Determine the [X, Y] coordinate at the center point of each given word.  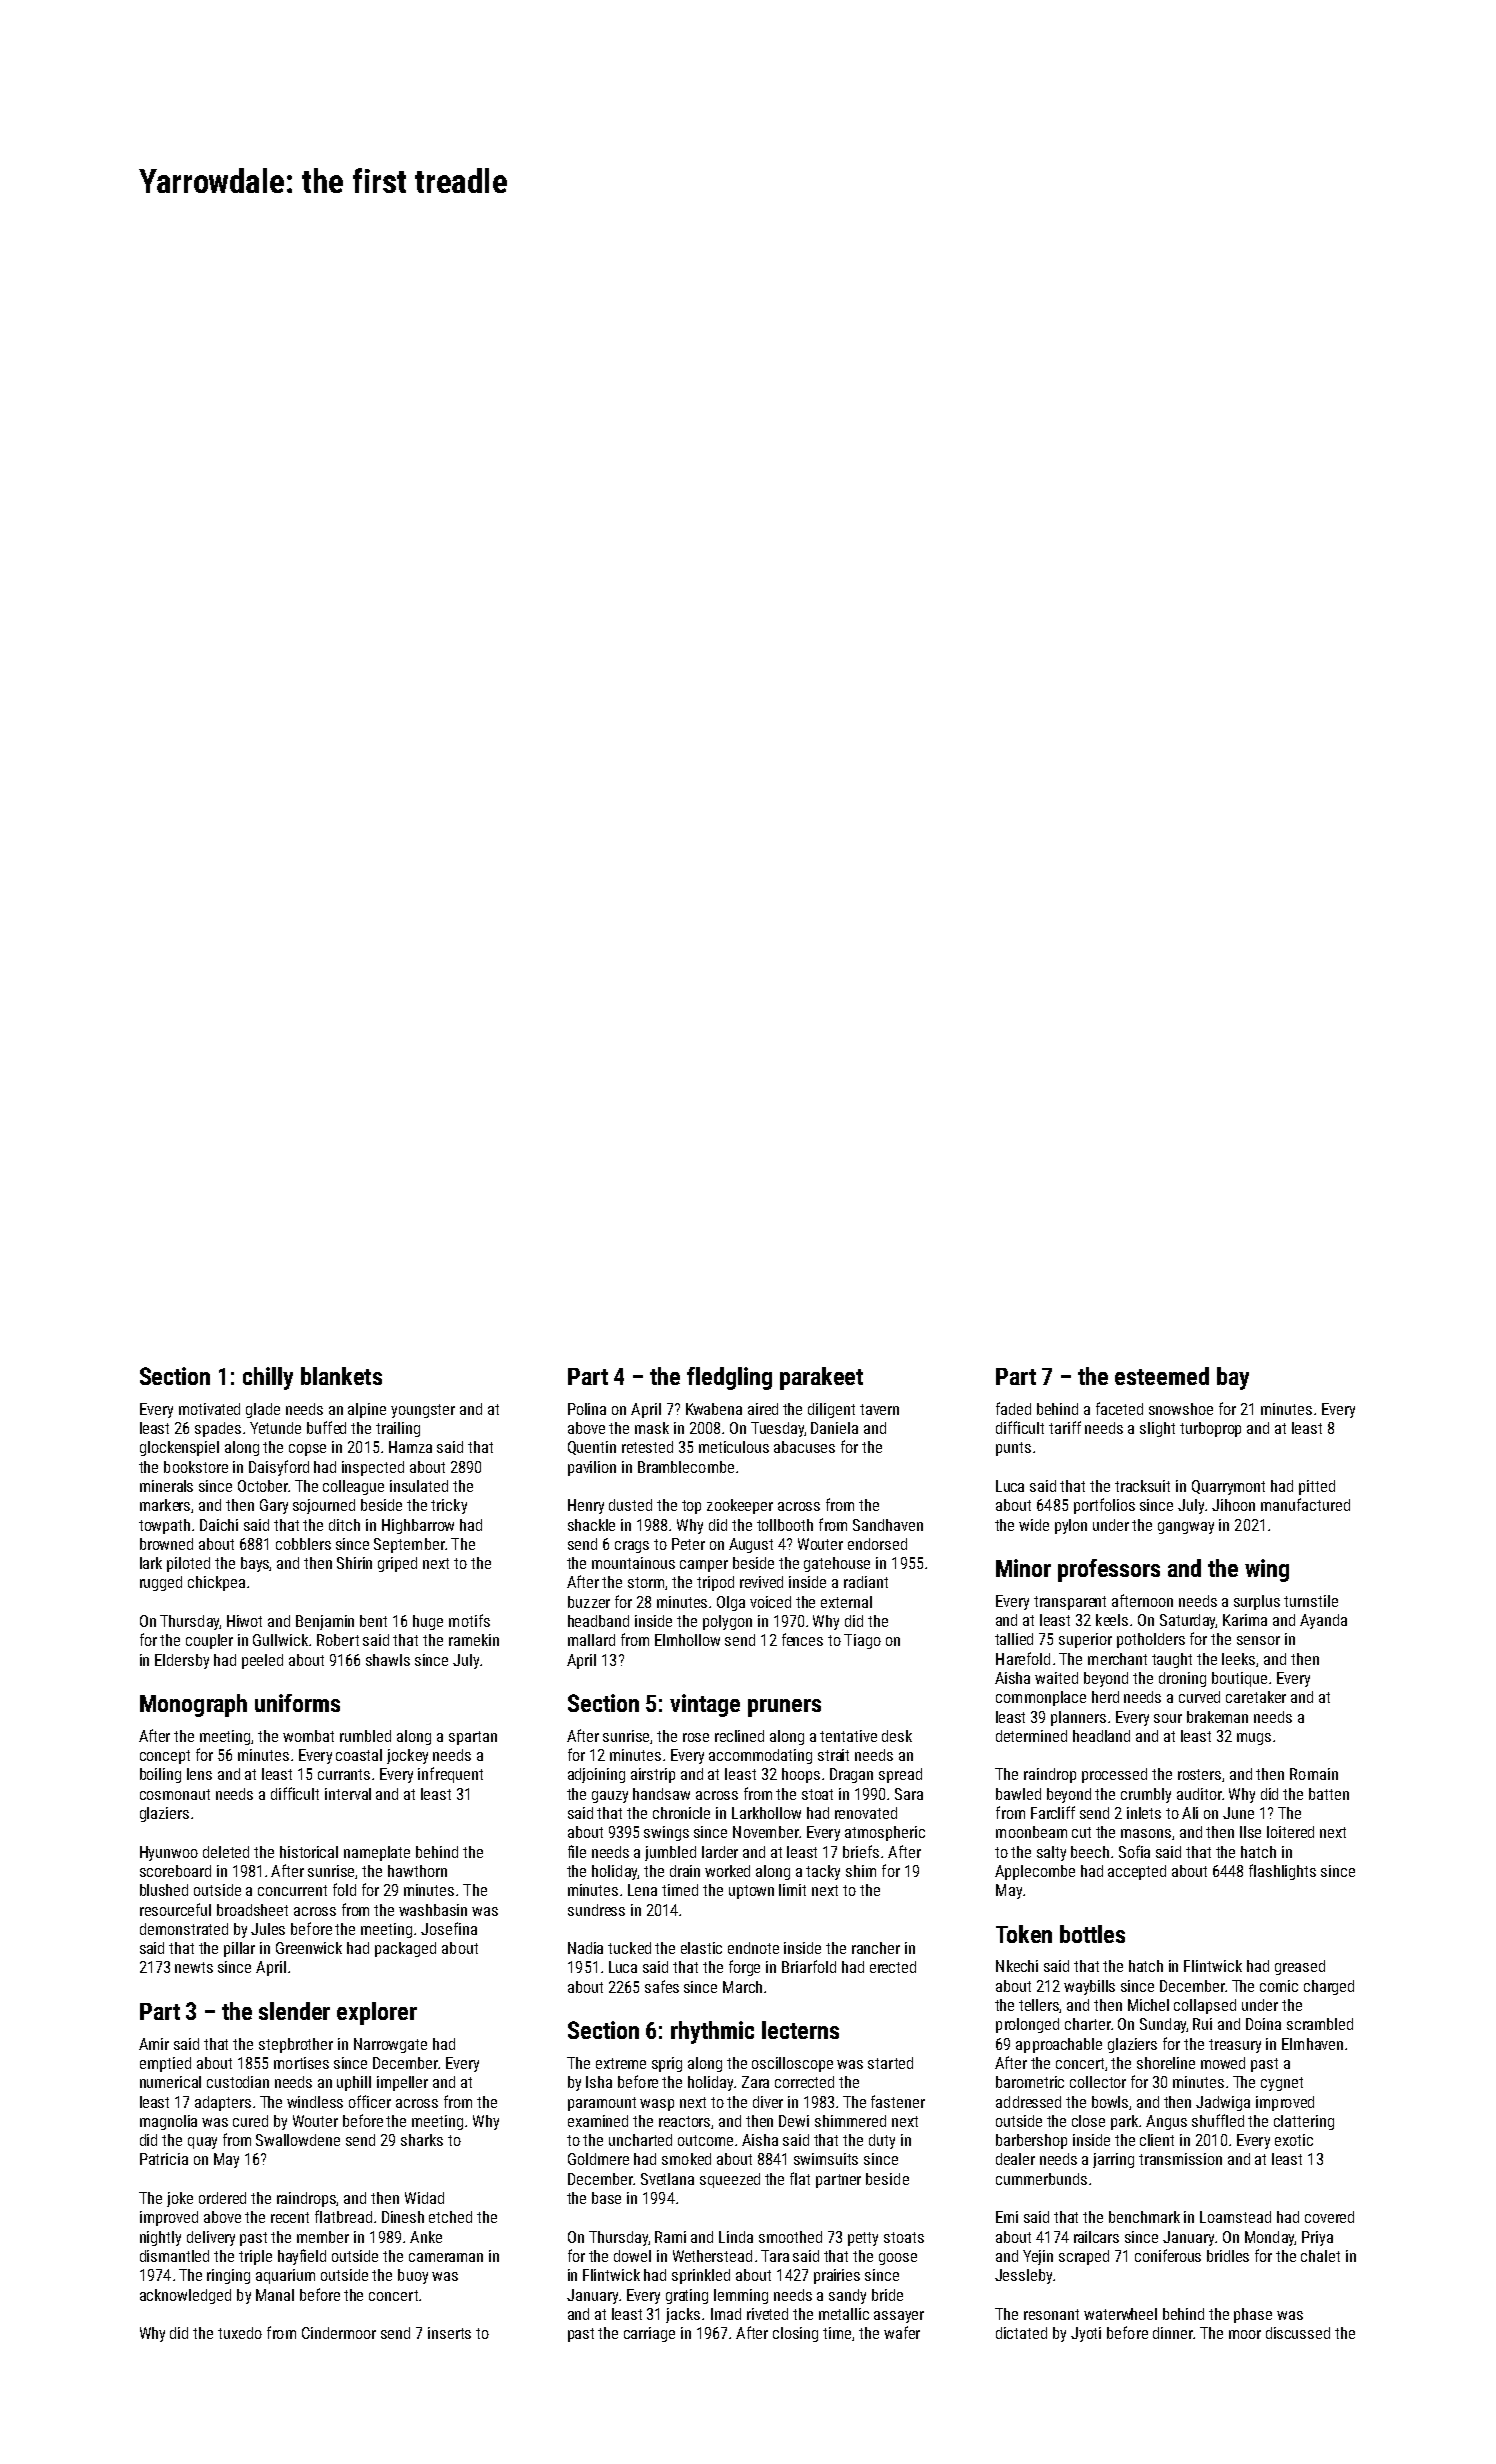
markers [166, 1506]
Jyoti [1086, 2334]
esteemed [1162, 1376]
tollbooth [785, 1525]
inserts [449, 2333]
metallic [844, 2314]
